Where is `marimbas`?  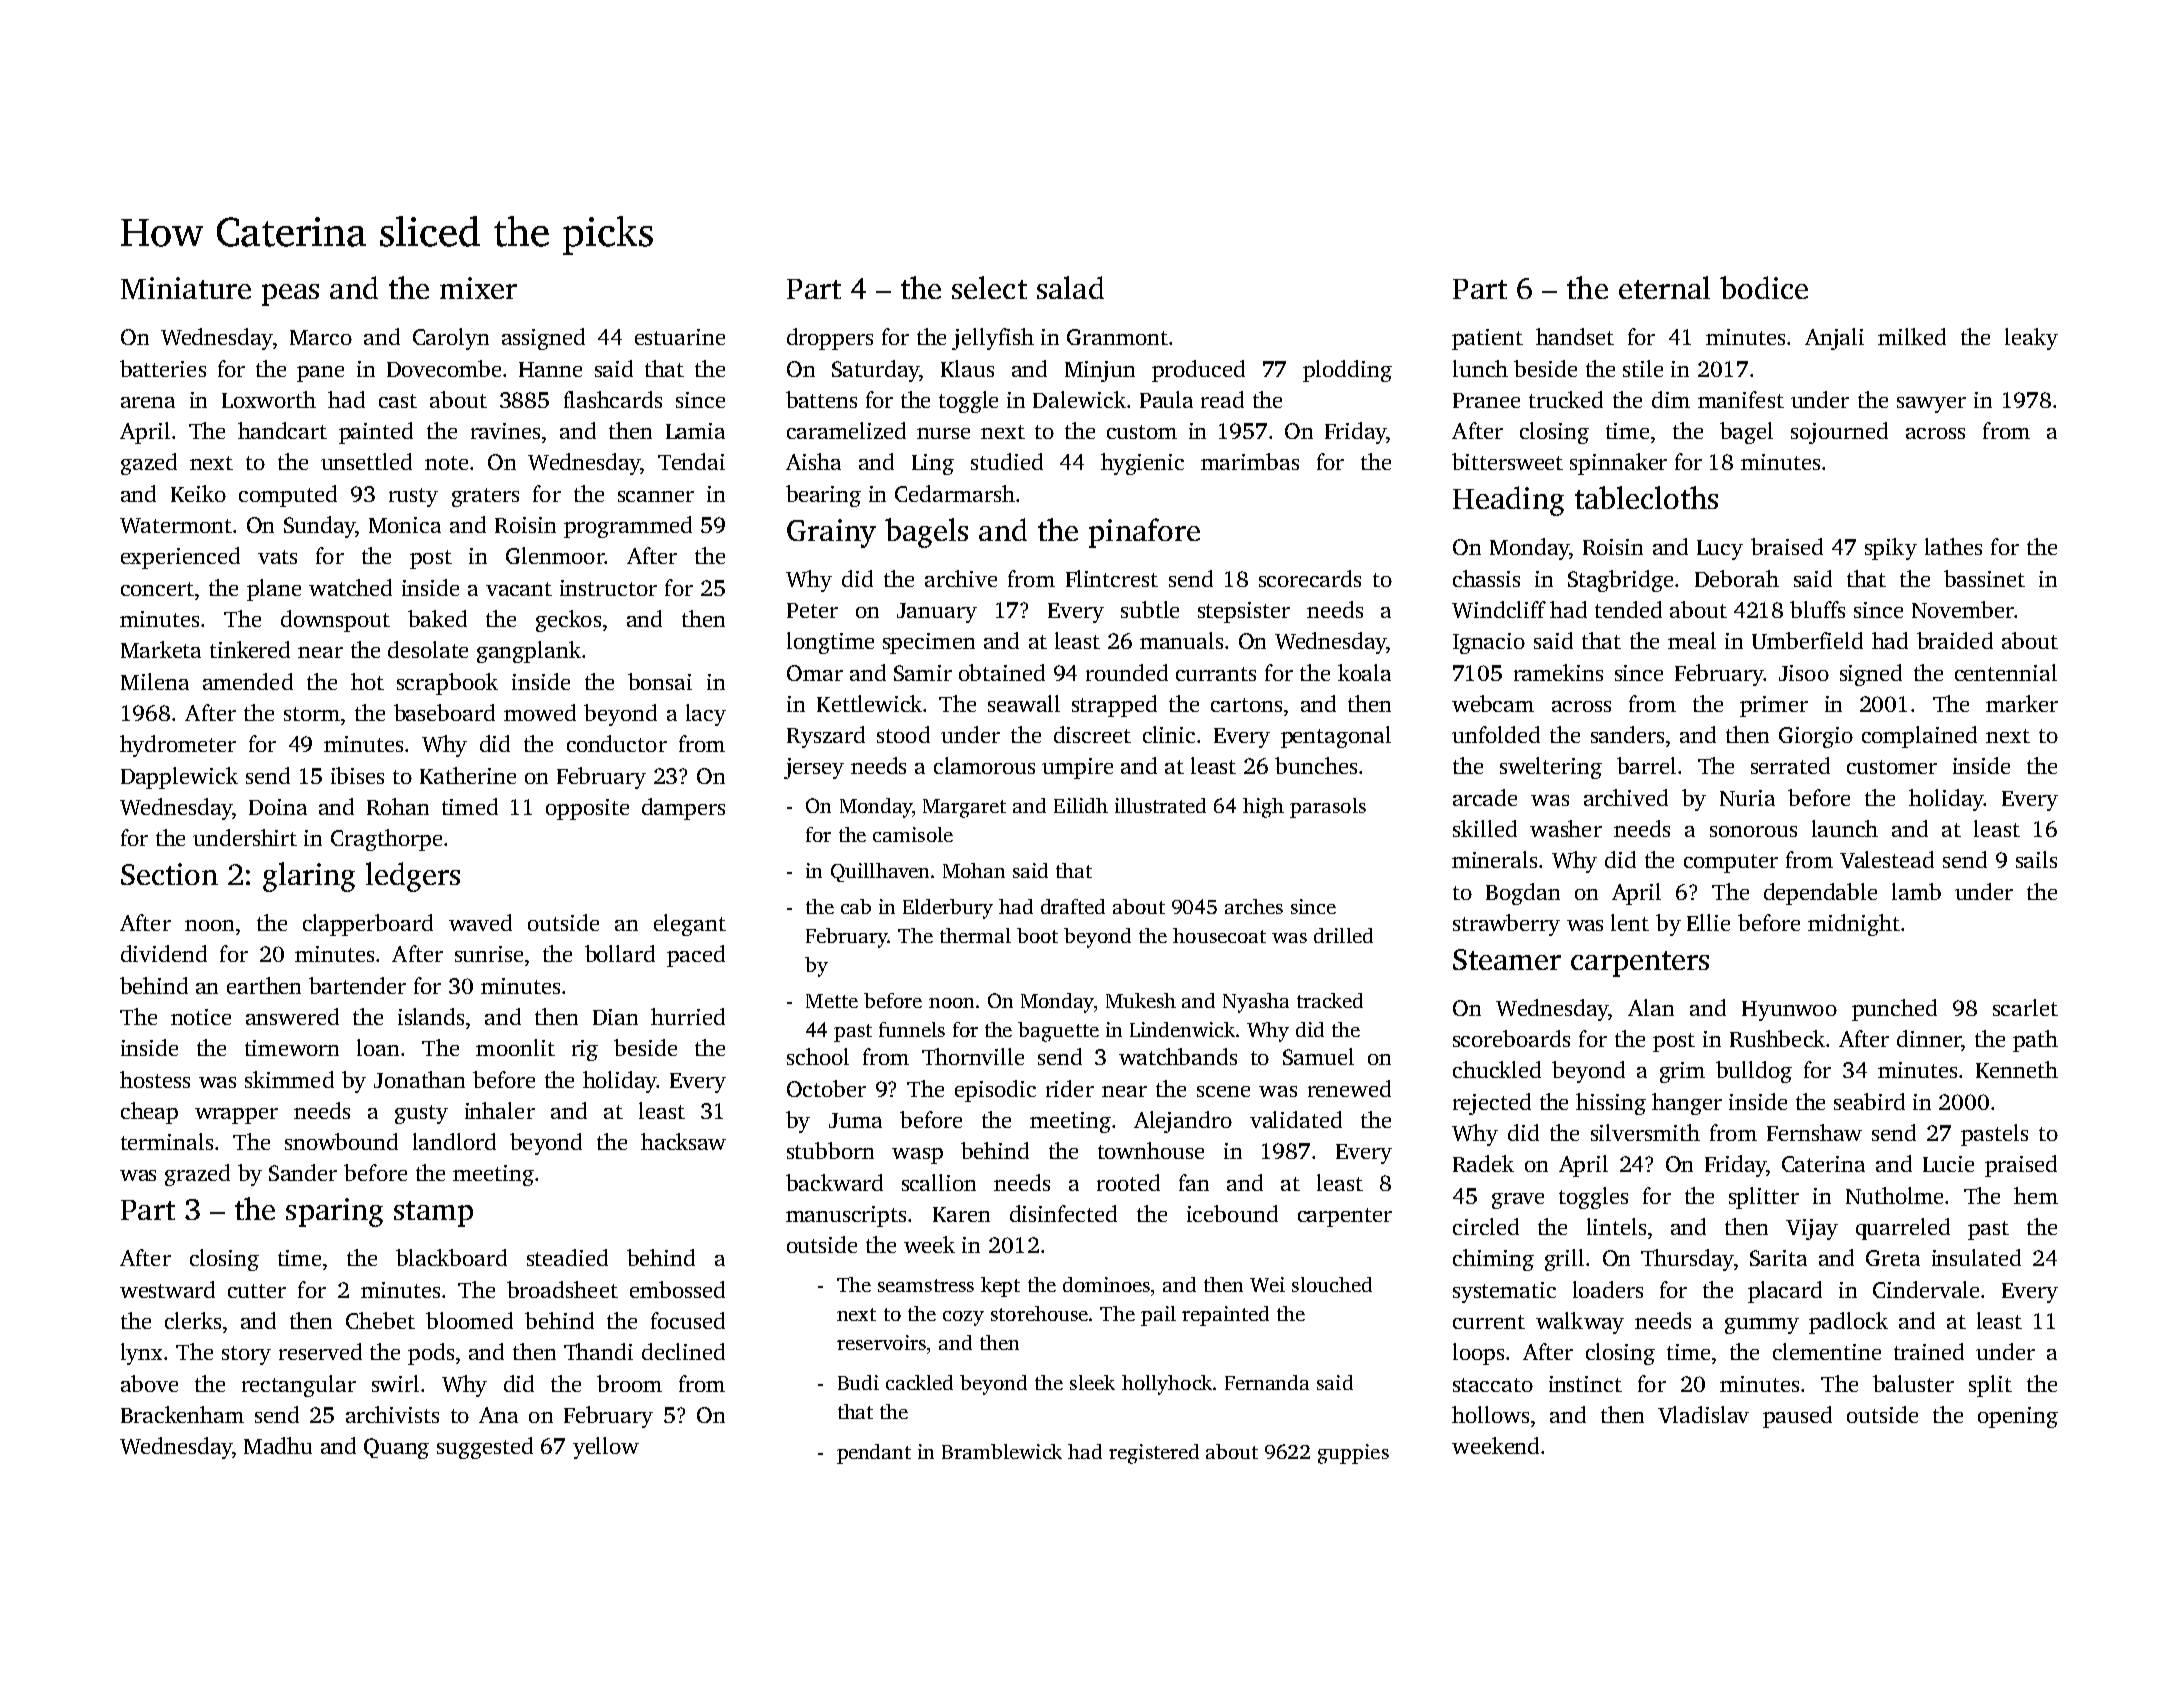 marimbas is located at coordinates (1250, 461).
